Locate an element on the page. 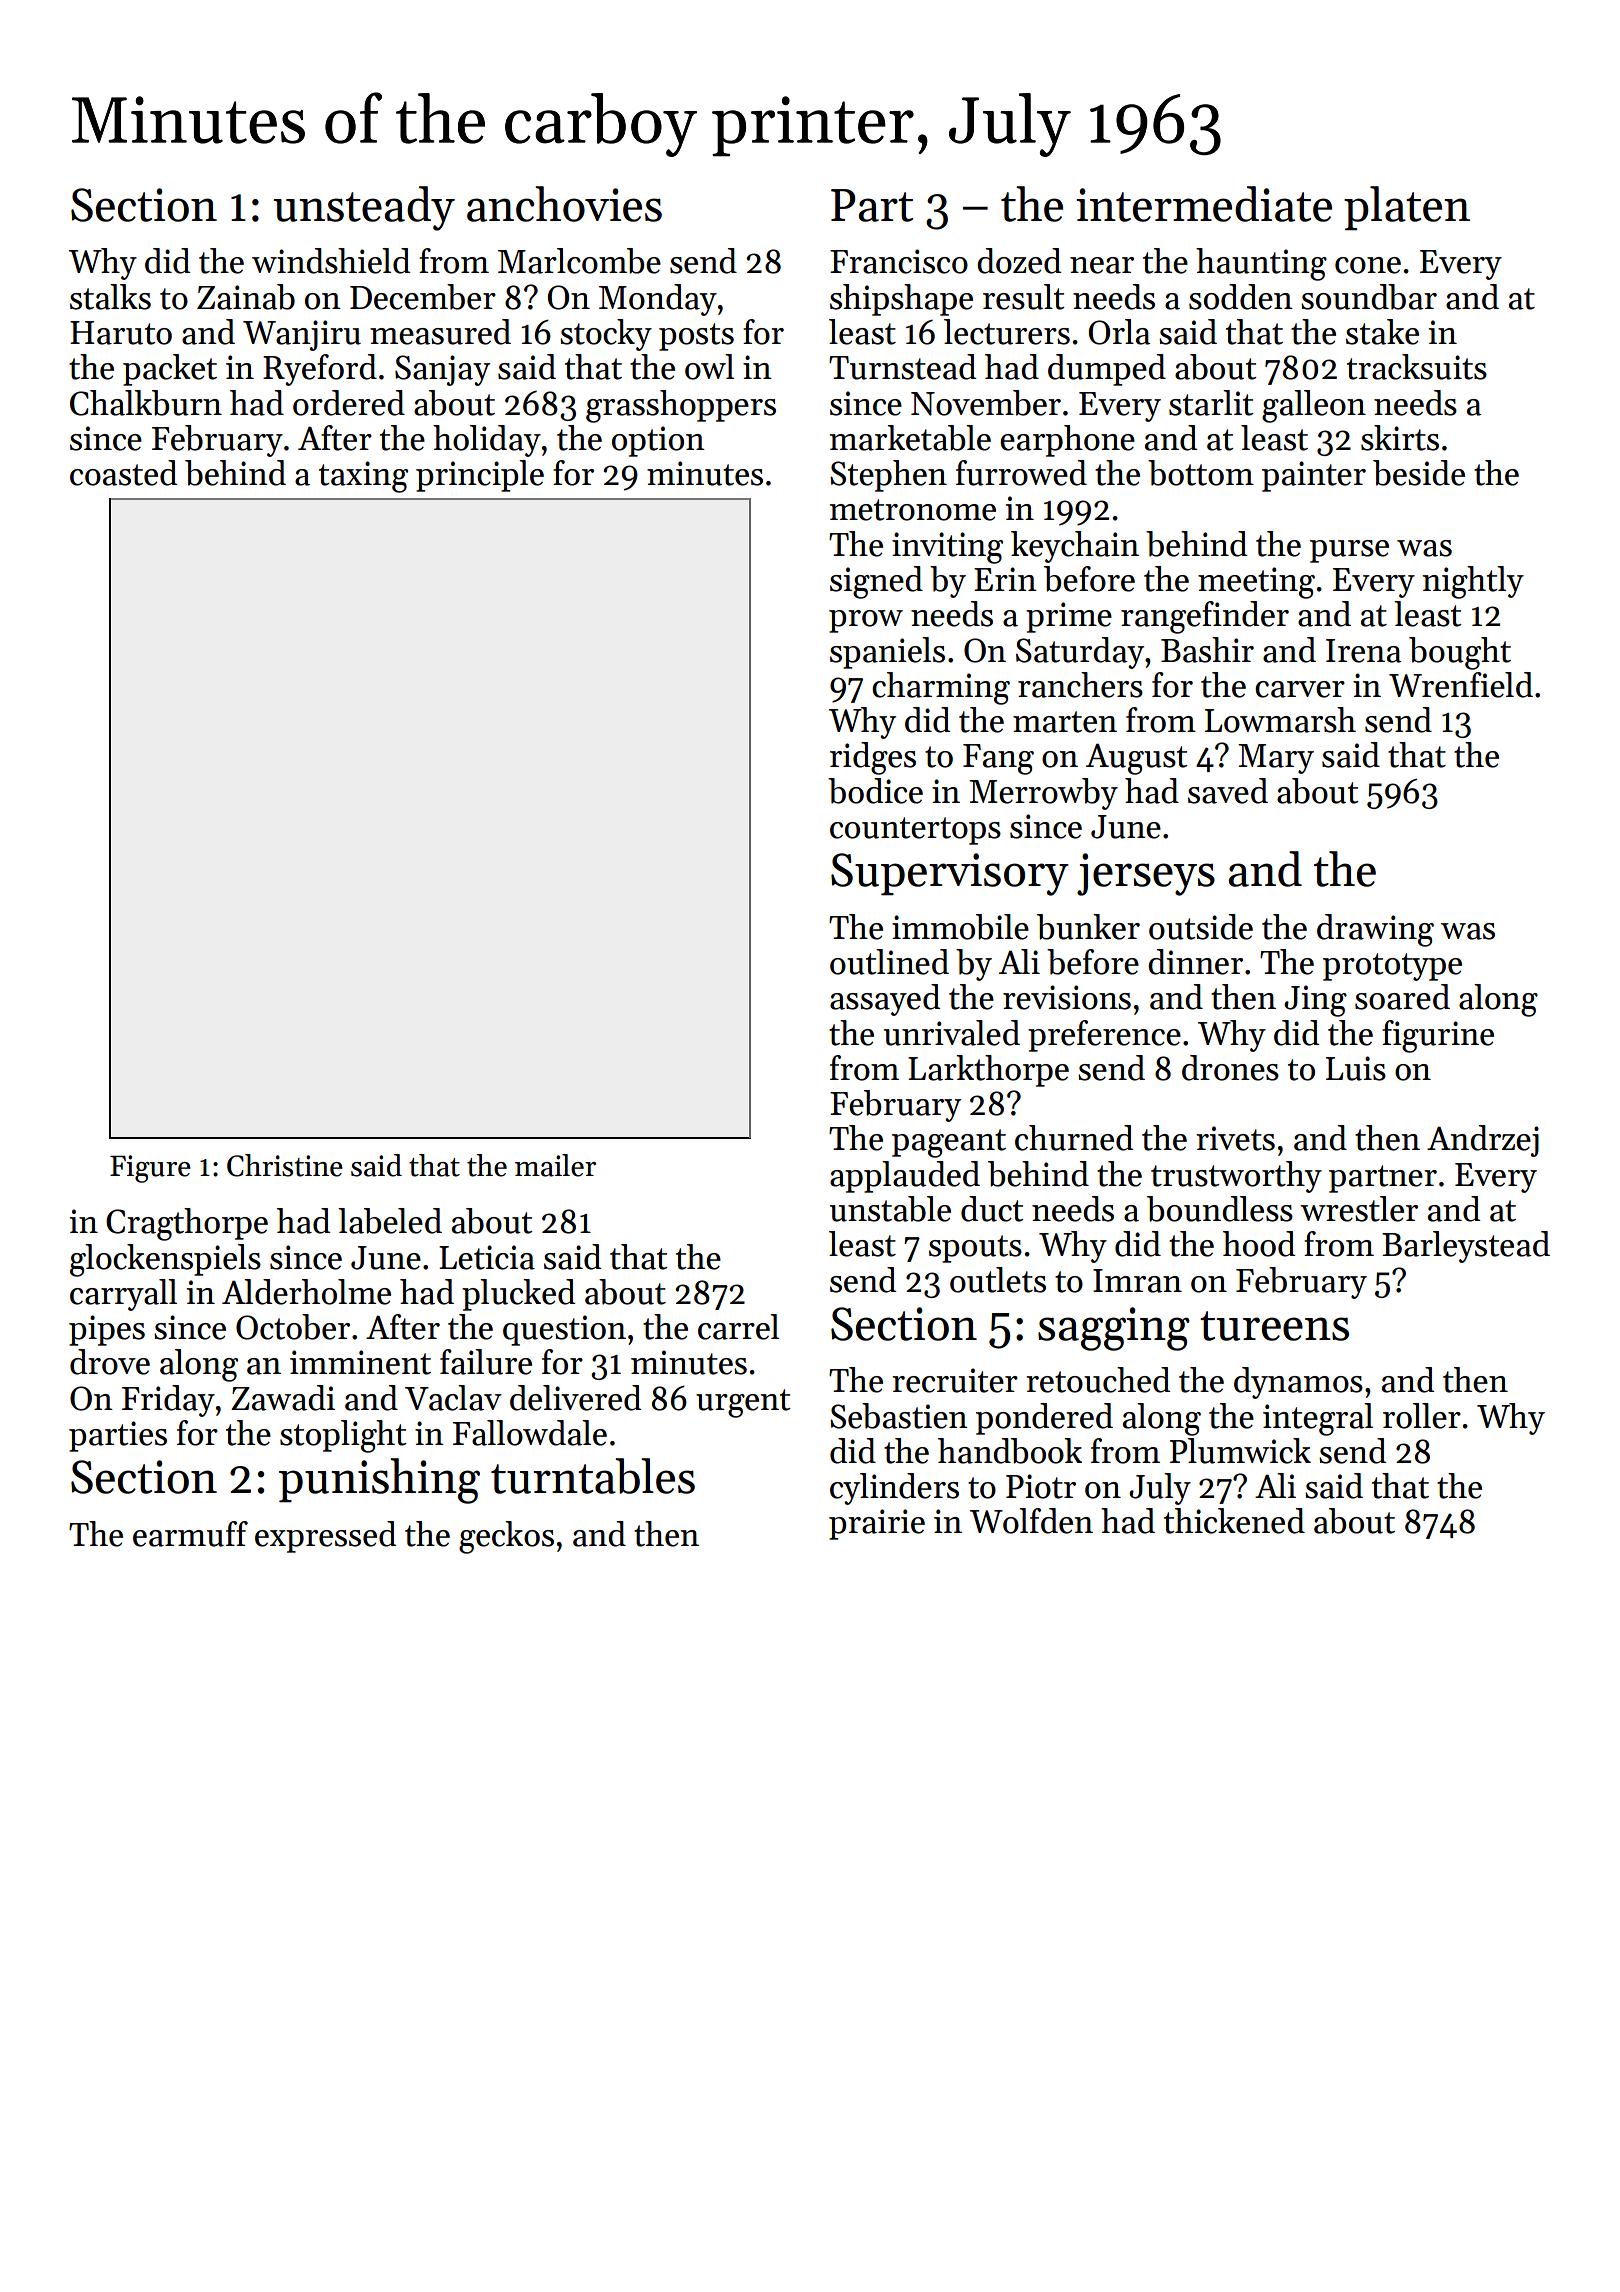 The height and width of the document is (2292, 1620). Francisco is located at coordinates (899, 261).
